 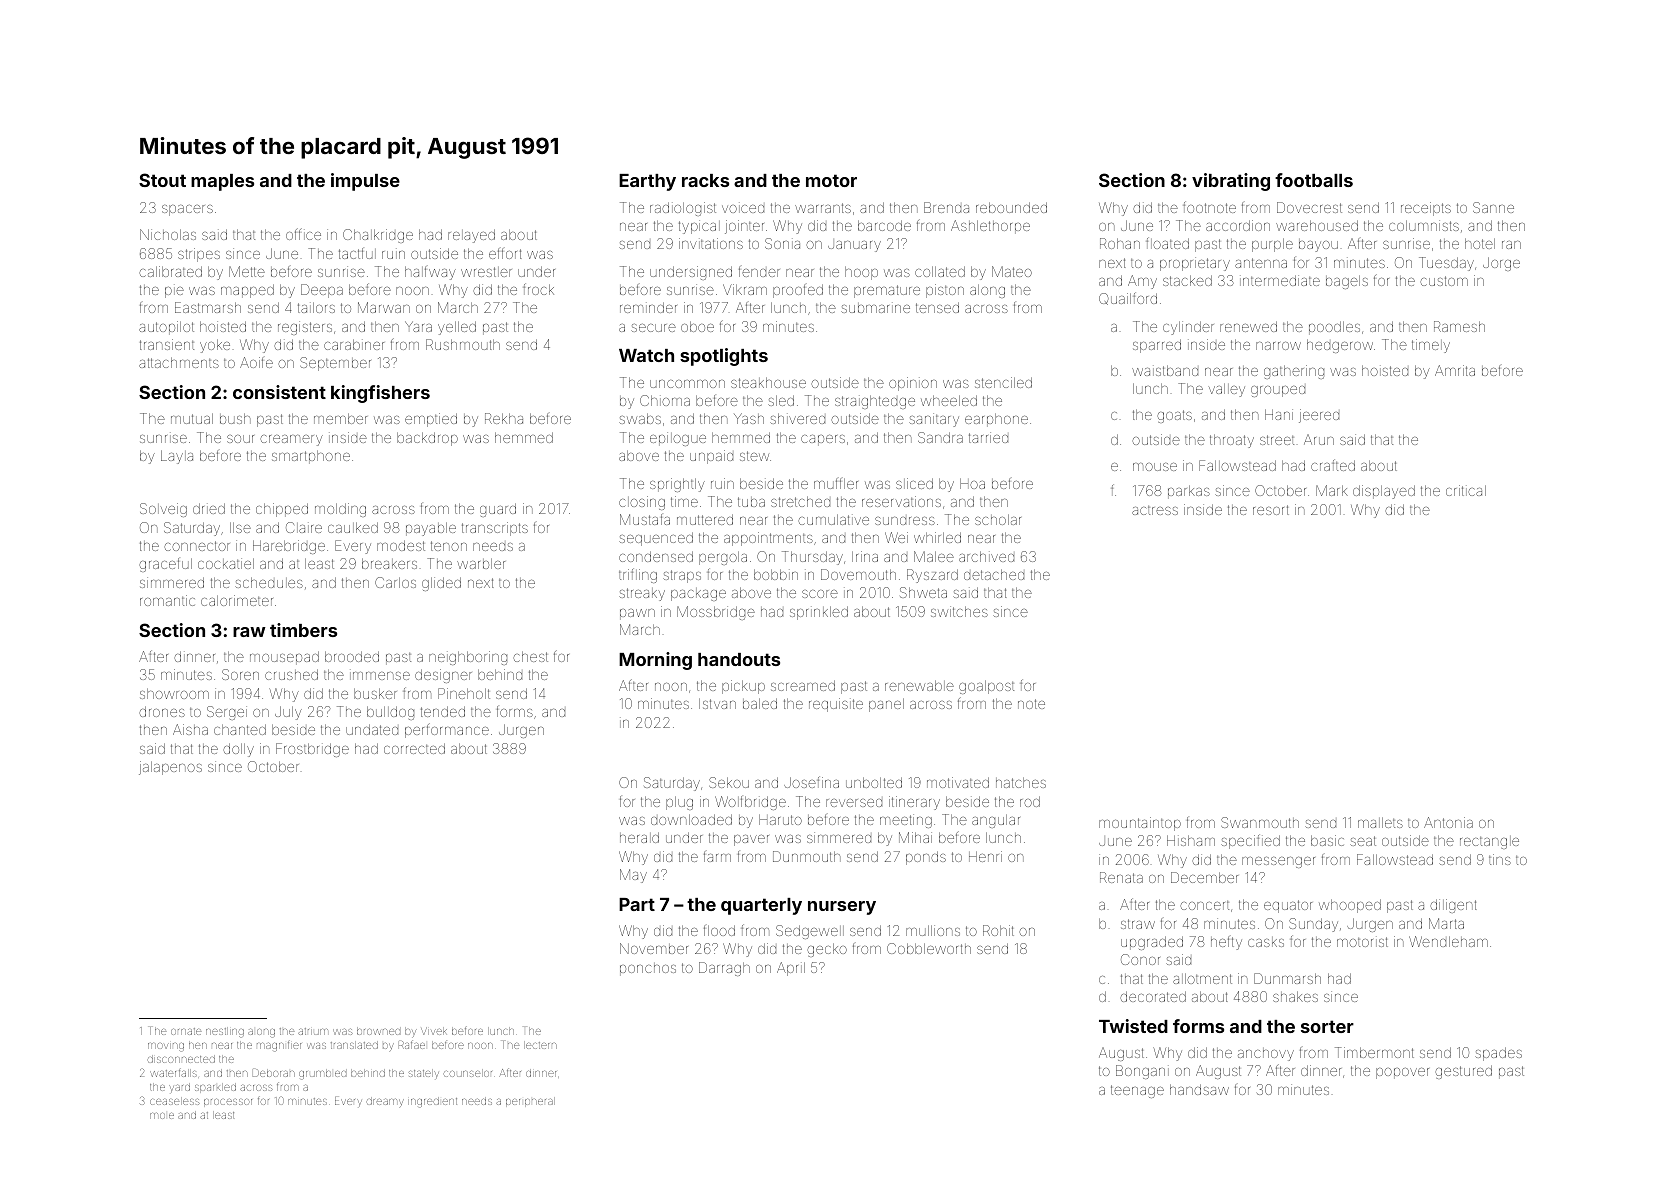 I want to click on actress, so click(x=1155, y=510).
